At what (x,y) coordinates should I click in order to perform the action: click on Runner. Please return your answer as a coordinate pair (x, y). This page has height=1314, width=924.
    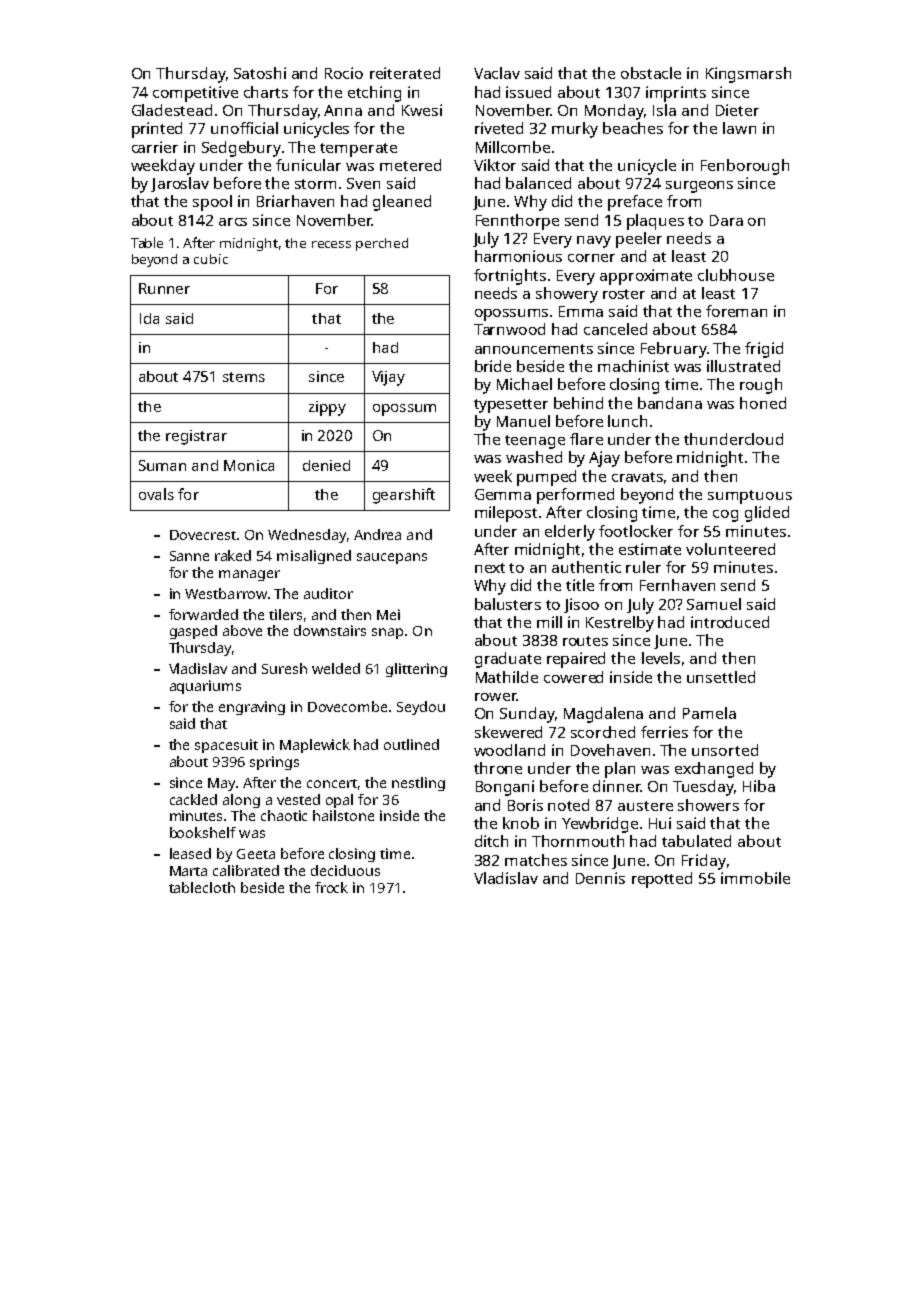
    Looking at the image, I should click on (164, 288).
